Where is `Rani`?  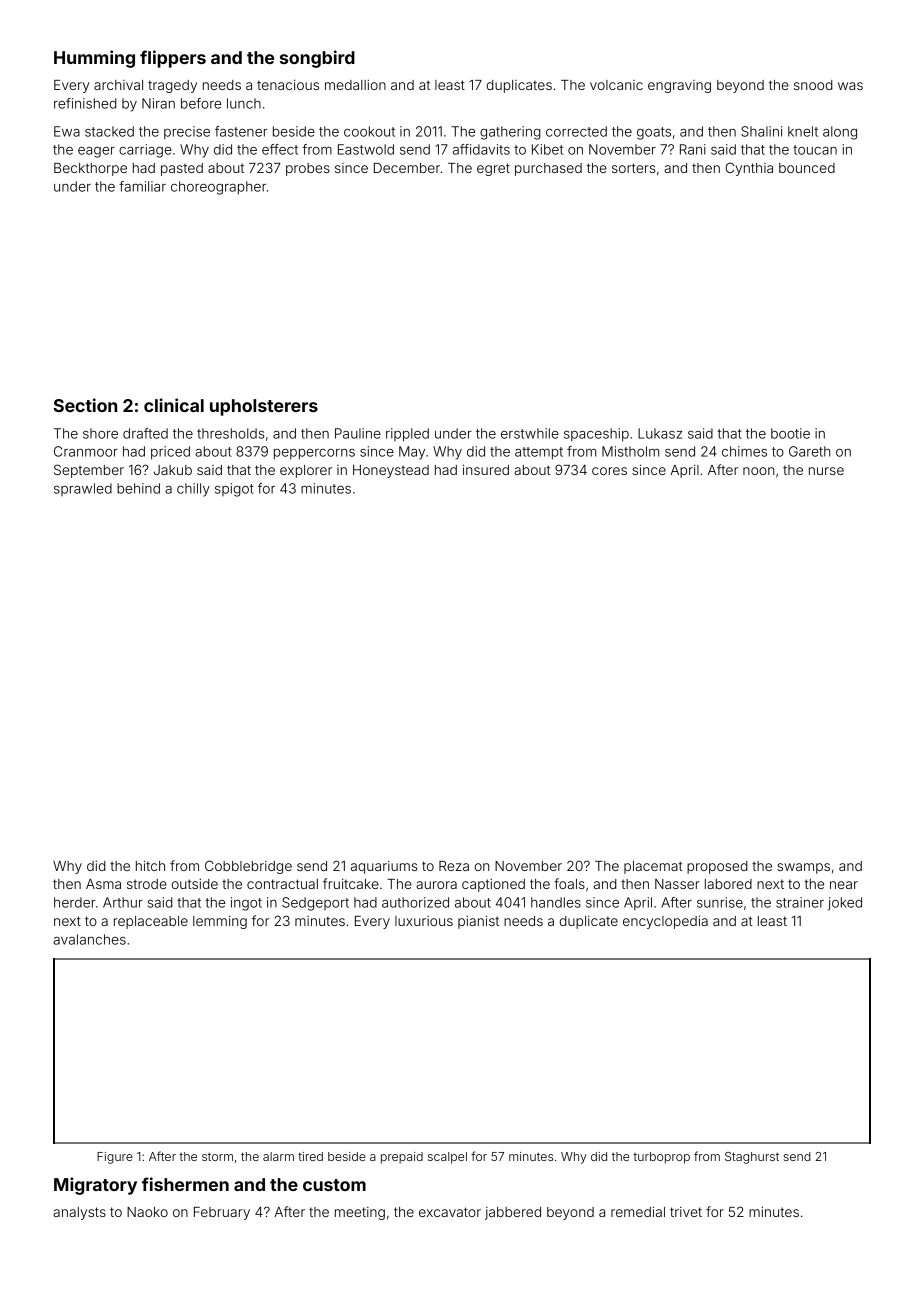
Rani is located at coordinates (693, 149).
